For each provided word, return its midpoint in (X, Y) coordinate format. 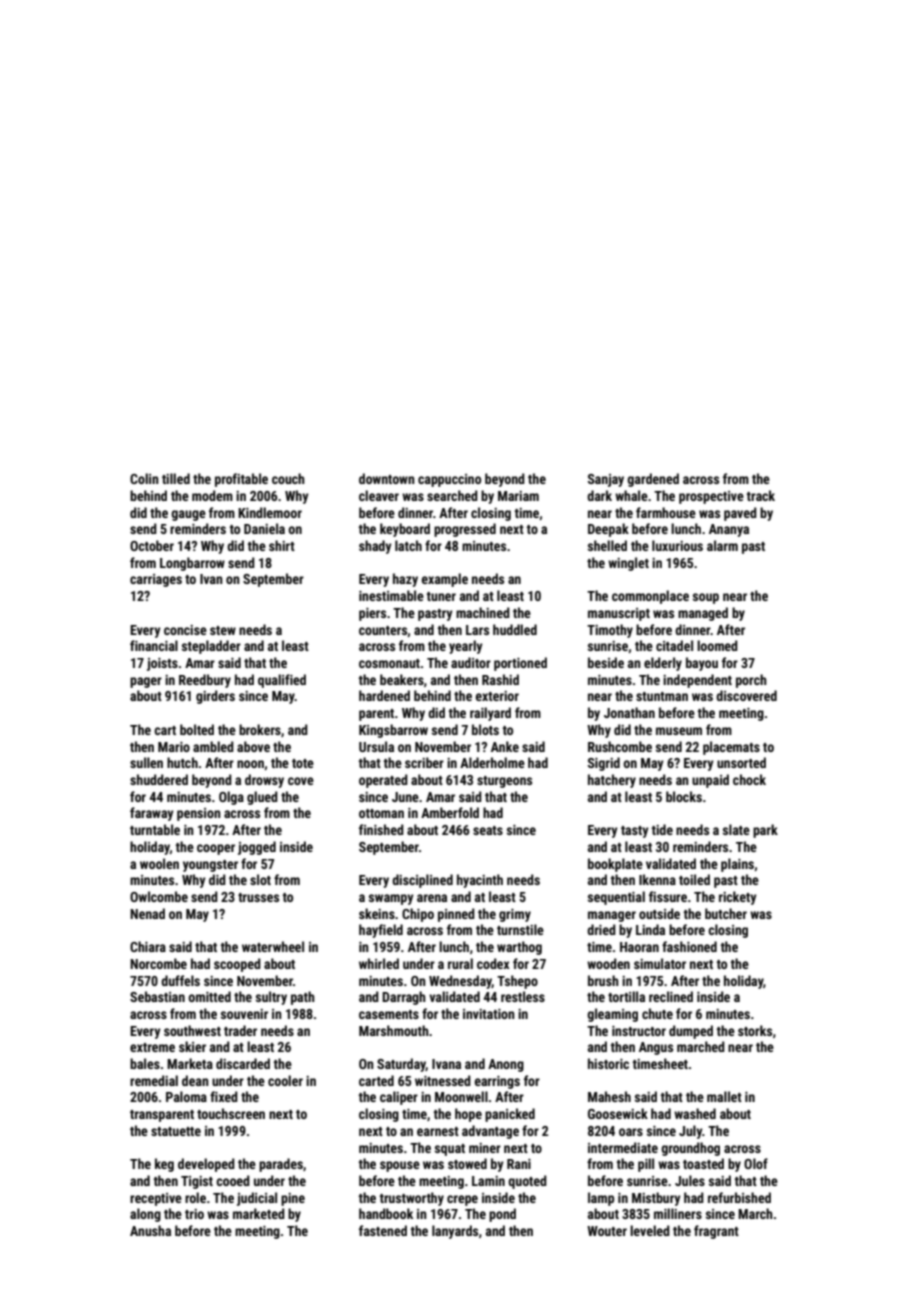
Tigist (197, 1182)
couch (288, 478)
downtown (387, 478)
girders (215, 697)
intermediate (623, 1147)
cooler (285, 1080)
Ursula (376, 746)
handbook (386, 1213)
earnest (438, 1131)
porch (751, 681)
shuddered (159, 779)
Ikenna (657, 879)
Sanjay (606, 480)
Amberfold (450, 812)
